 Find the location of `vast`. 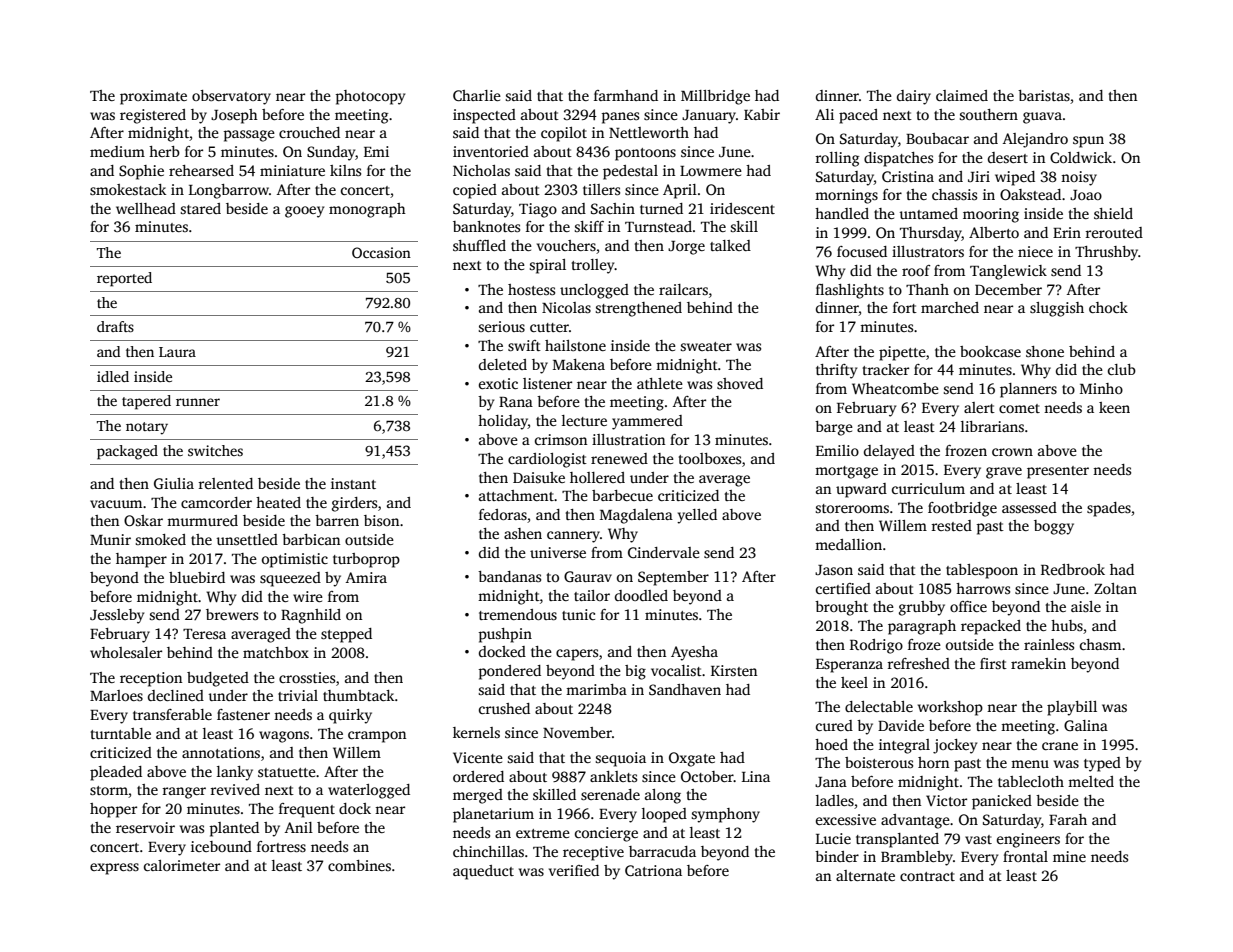

vast is located at coordinates (978, 839).
